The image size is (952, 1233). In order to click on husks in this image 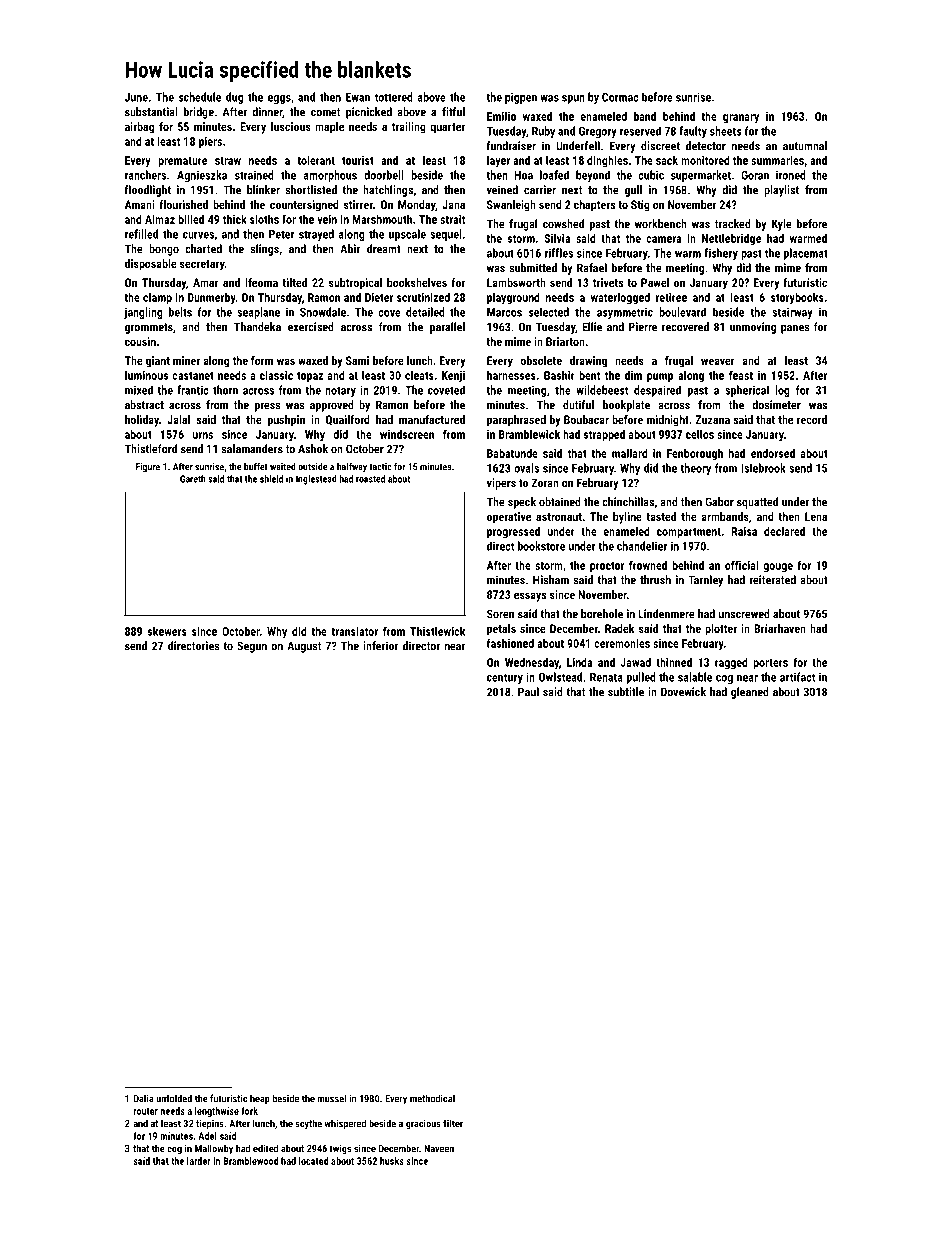, I will do `click(392, 1161)`.
